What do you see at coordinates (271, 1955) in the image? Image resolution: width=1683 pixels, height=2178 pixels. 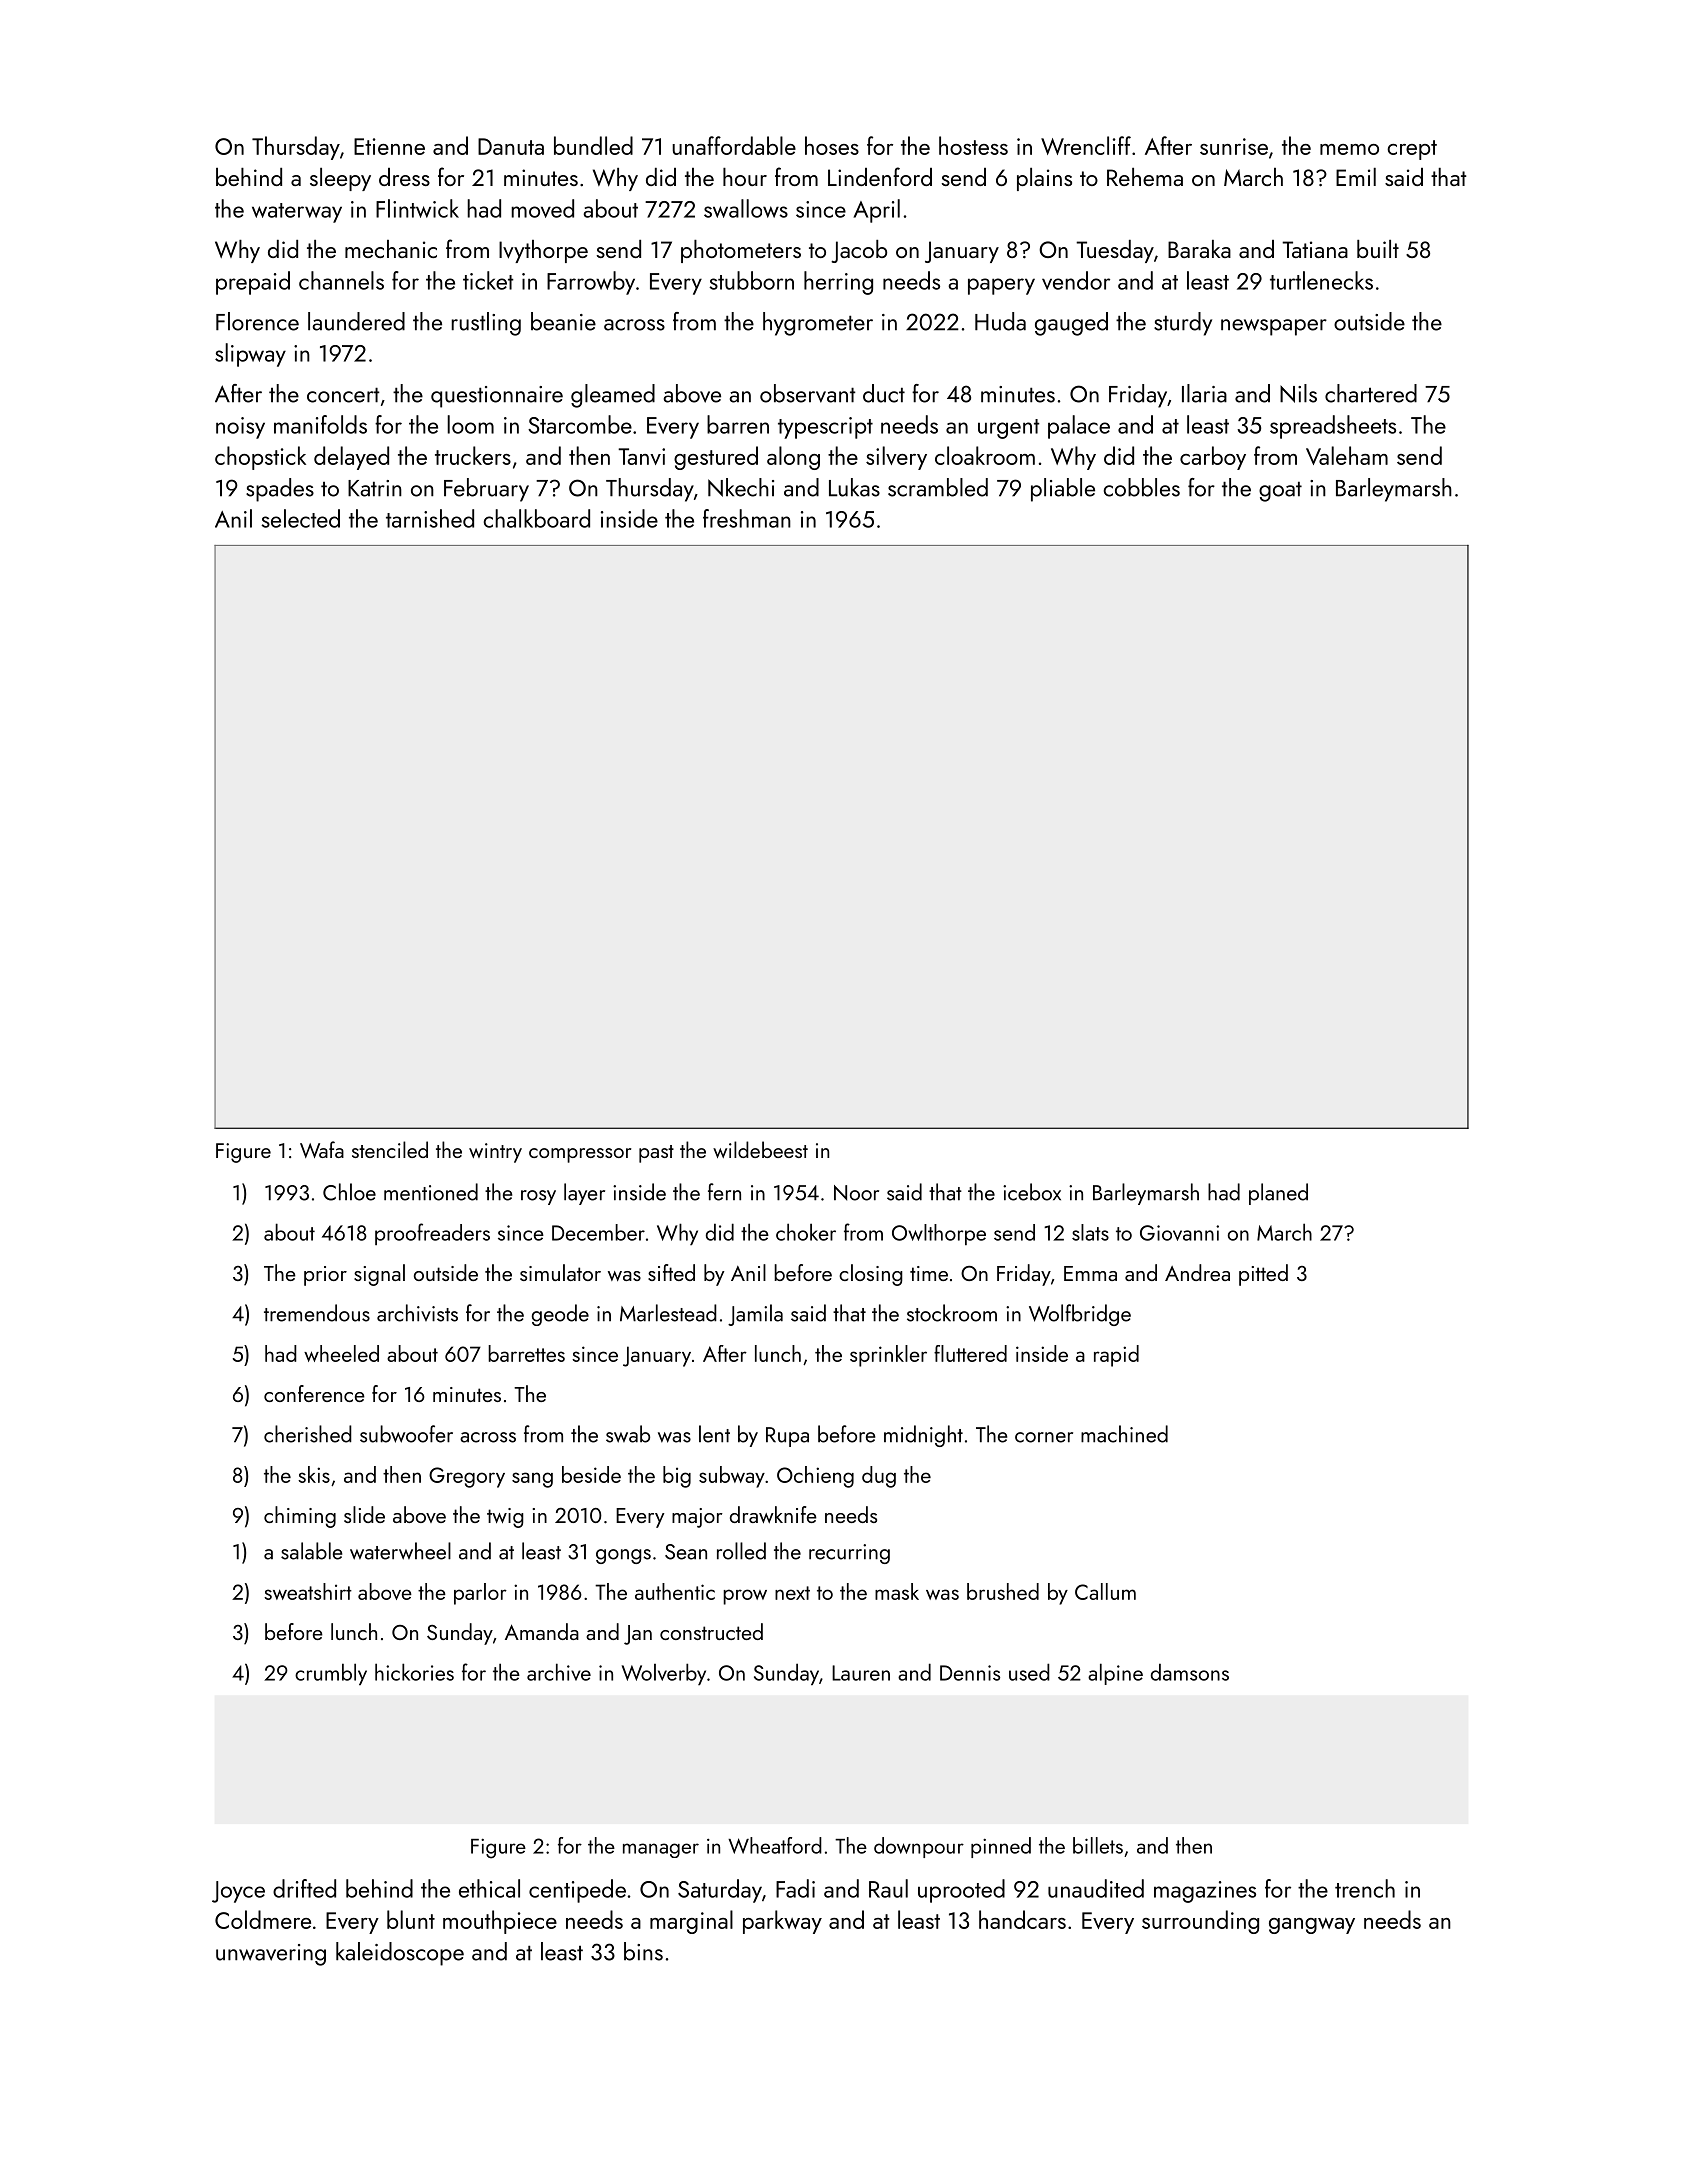 I see `unwavering` at bounding box center [271, 1955].
